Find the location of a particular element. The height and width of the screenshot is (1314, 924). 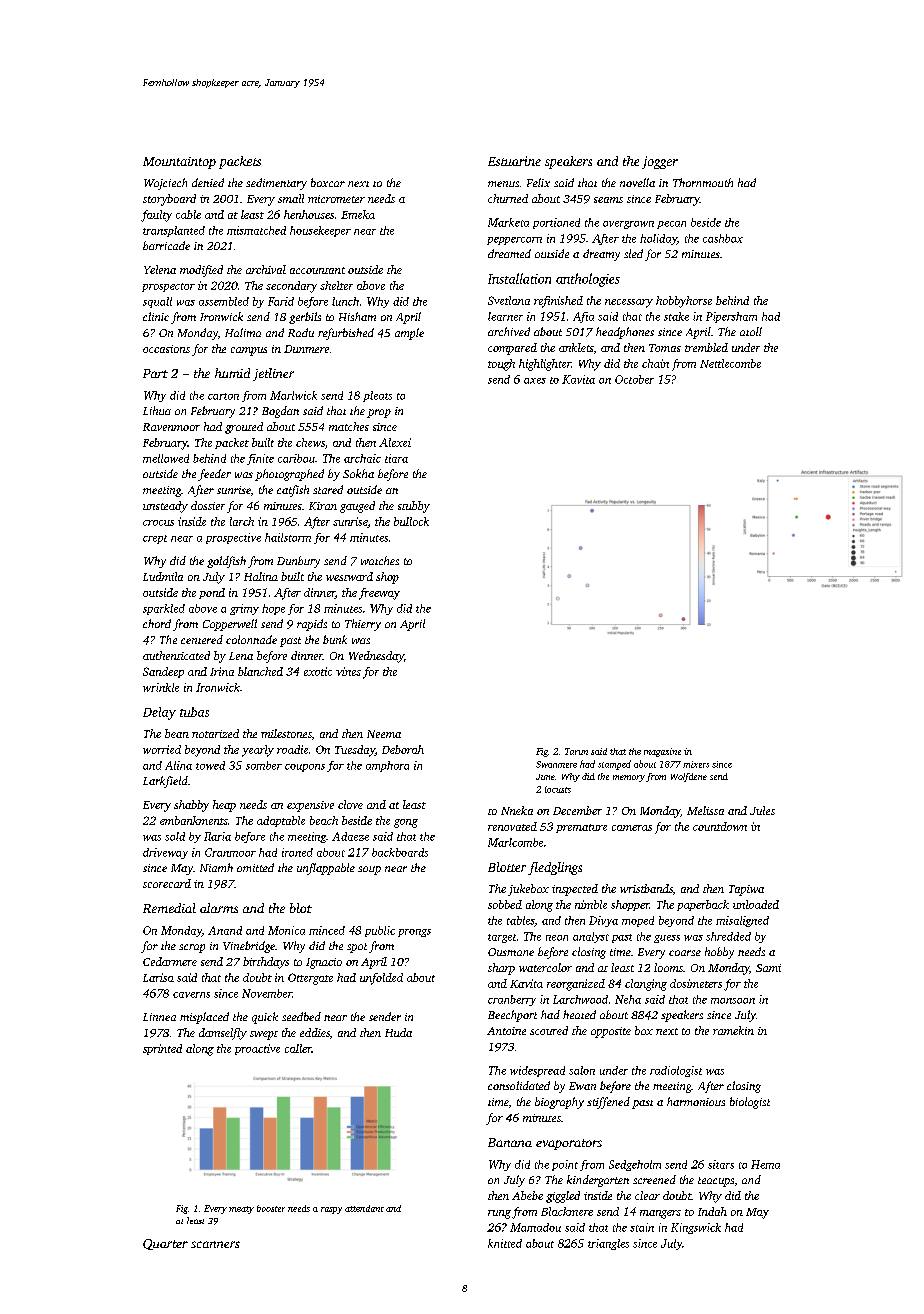

magazine is located at coordinates (662, 752).
